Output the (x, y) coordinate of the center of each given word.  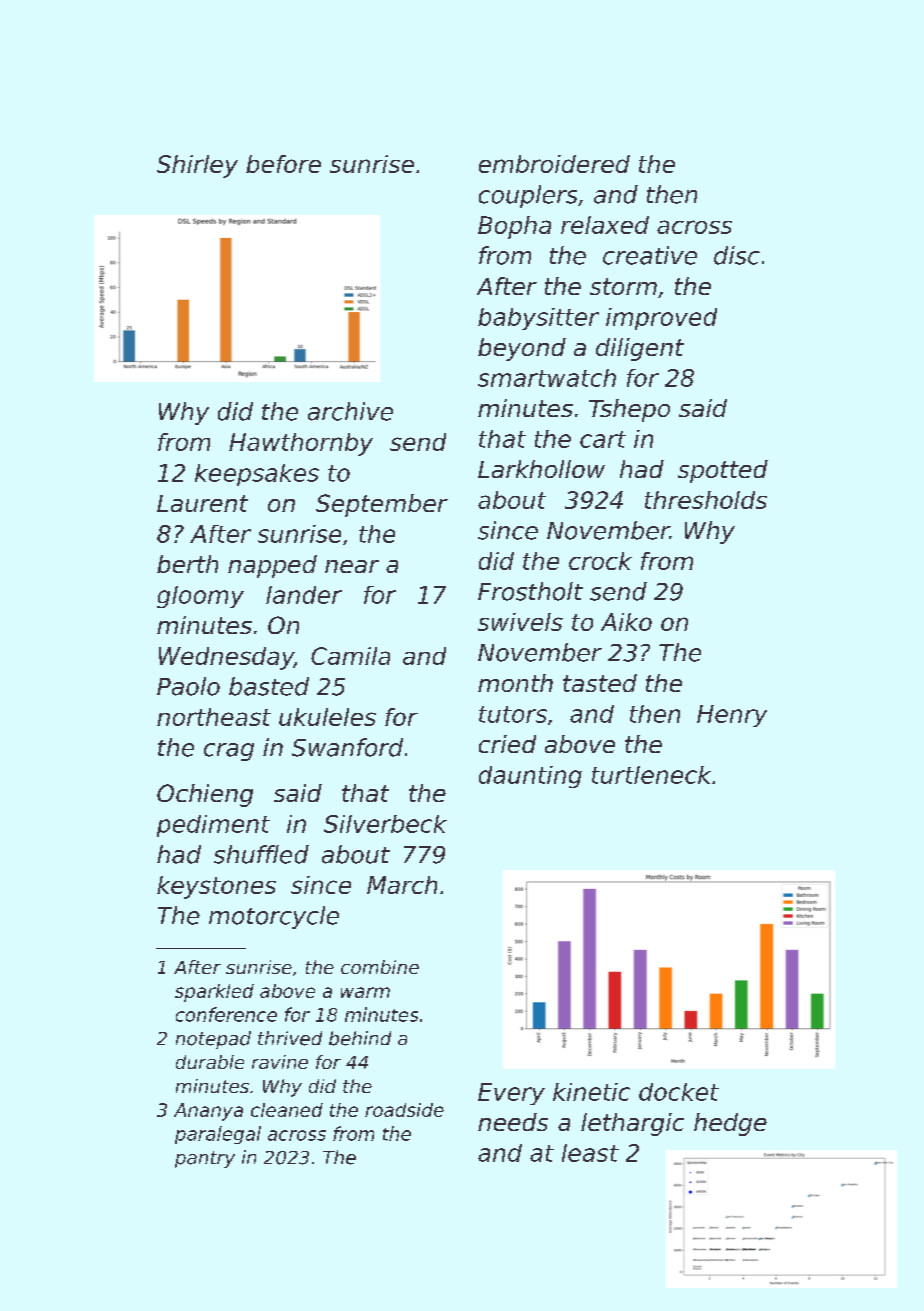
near (352, 566)
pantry (205, 1159)
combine (380, 967)
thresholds (706, 500)
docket (679, 1092)
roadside (404, 1110)
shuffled (261, 854)
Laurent (202, 503)
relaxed (605, 225)
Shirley (197, 166)
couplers (528, 196)
